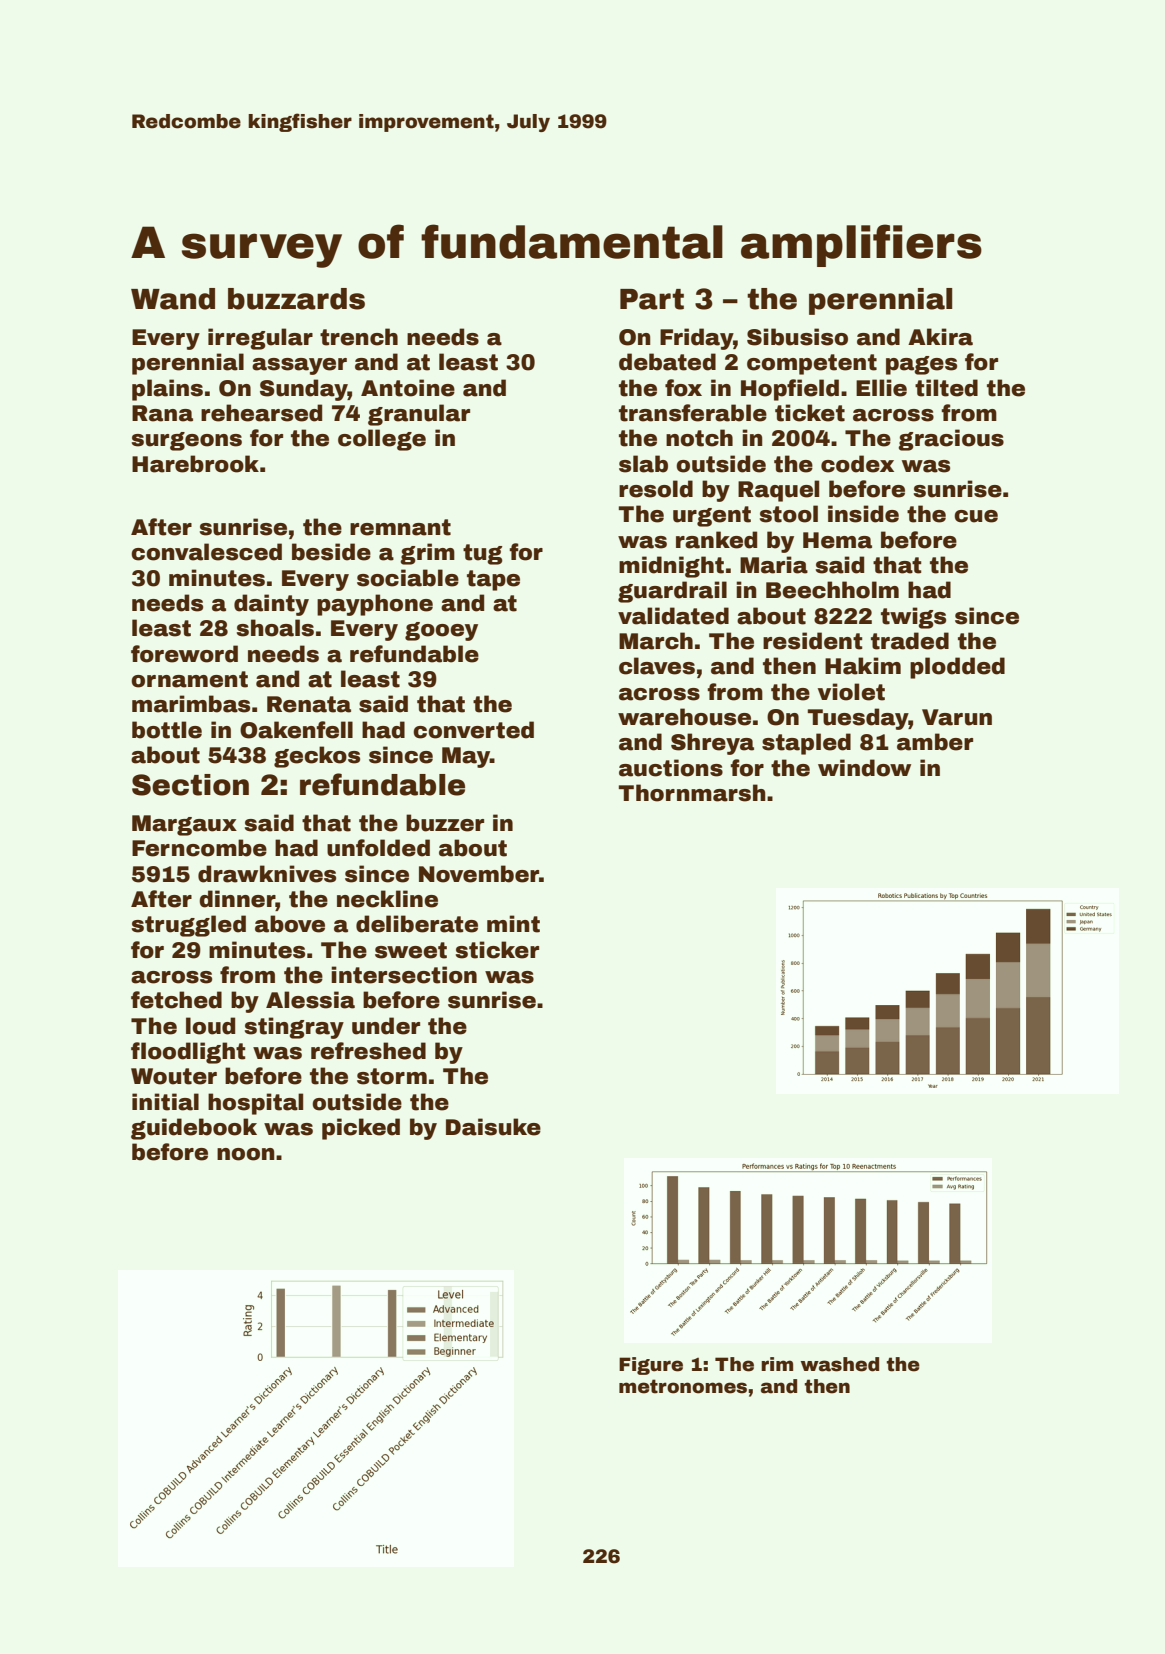 The width and height of the page is (1165, 1654). Describe the element at coordinates (296, 299) in the page. I see `buzzards` at that location.
